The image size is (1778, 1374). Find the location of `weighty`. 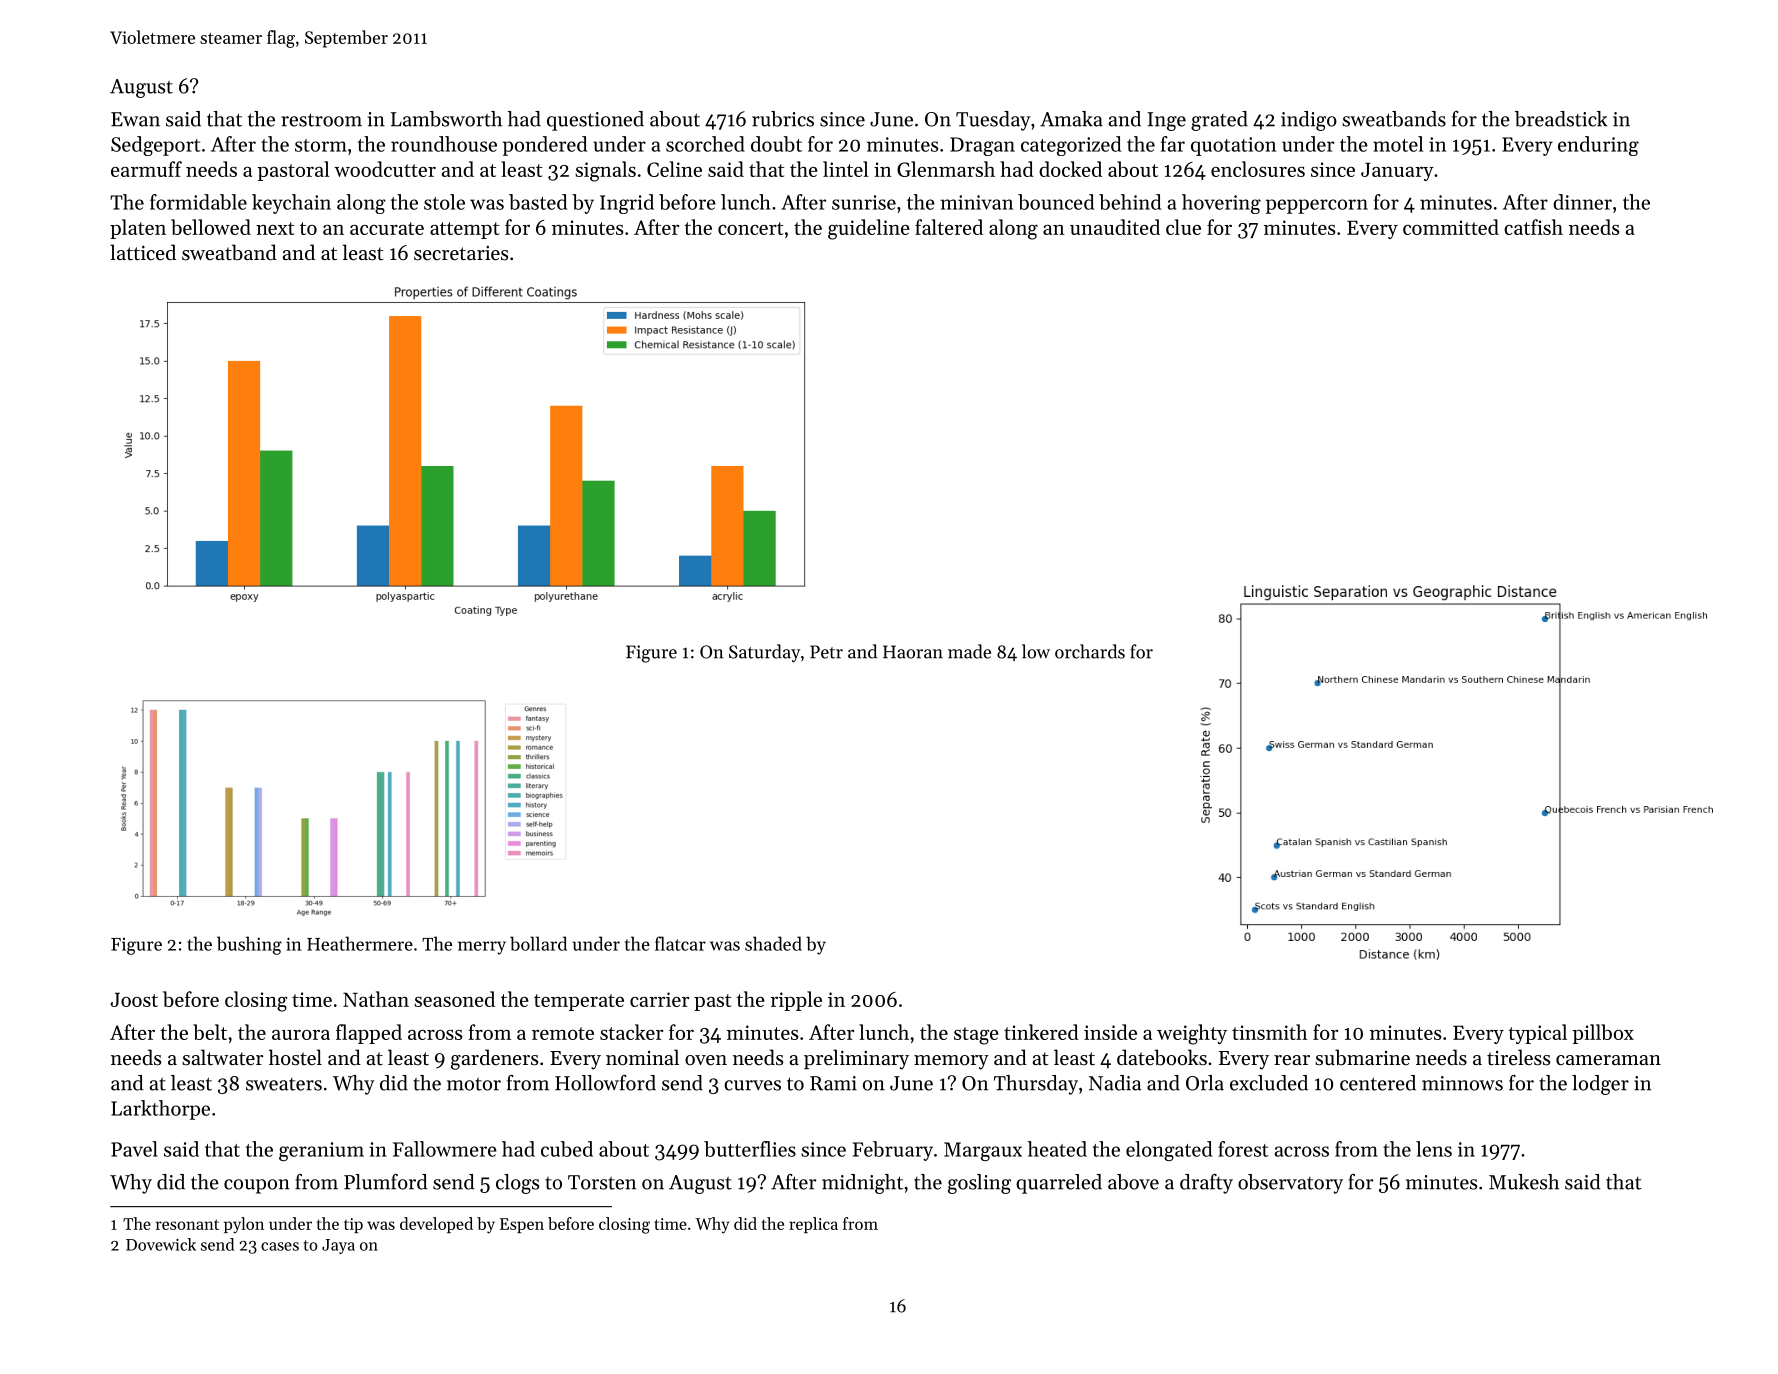

weighty is located at coordinates (1192, 1034).
